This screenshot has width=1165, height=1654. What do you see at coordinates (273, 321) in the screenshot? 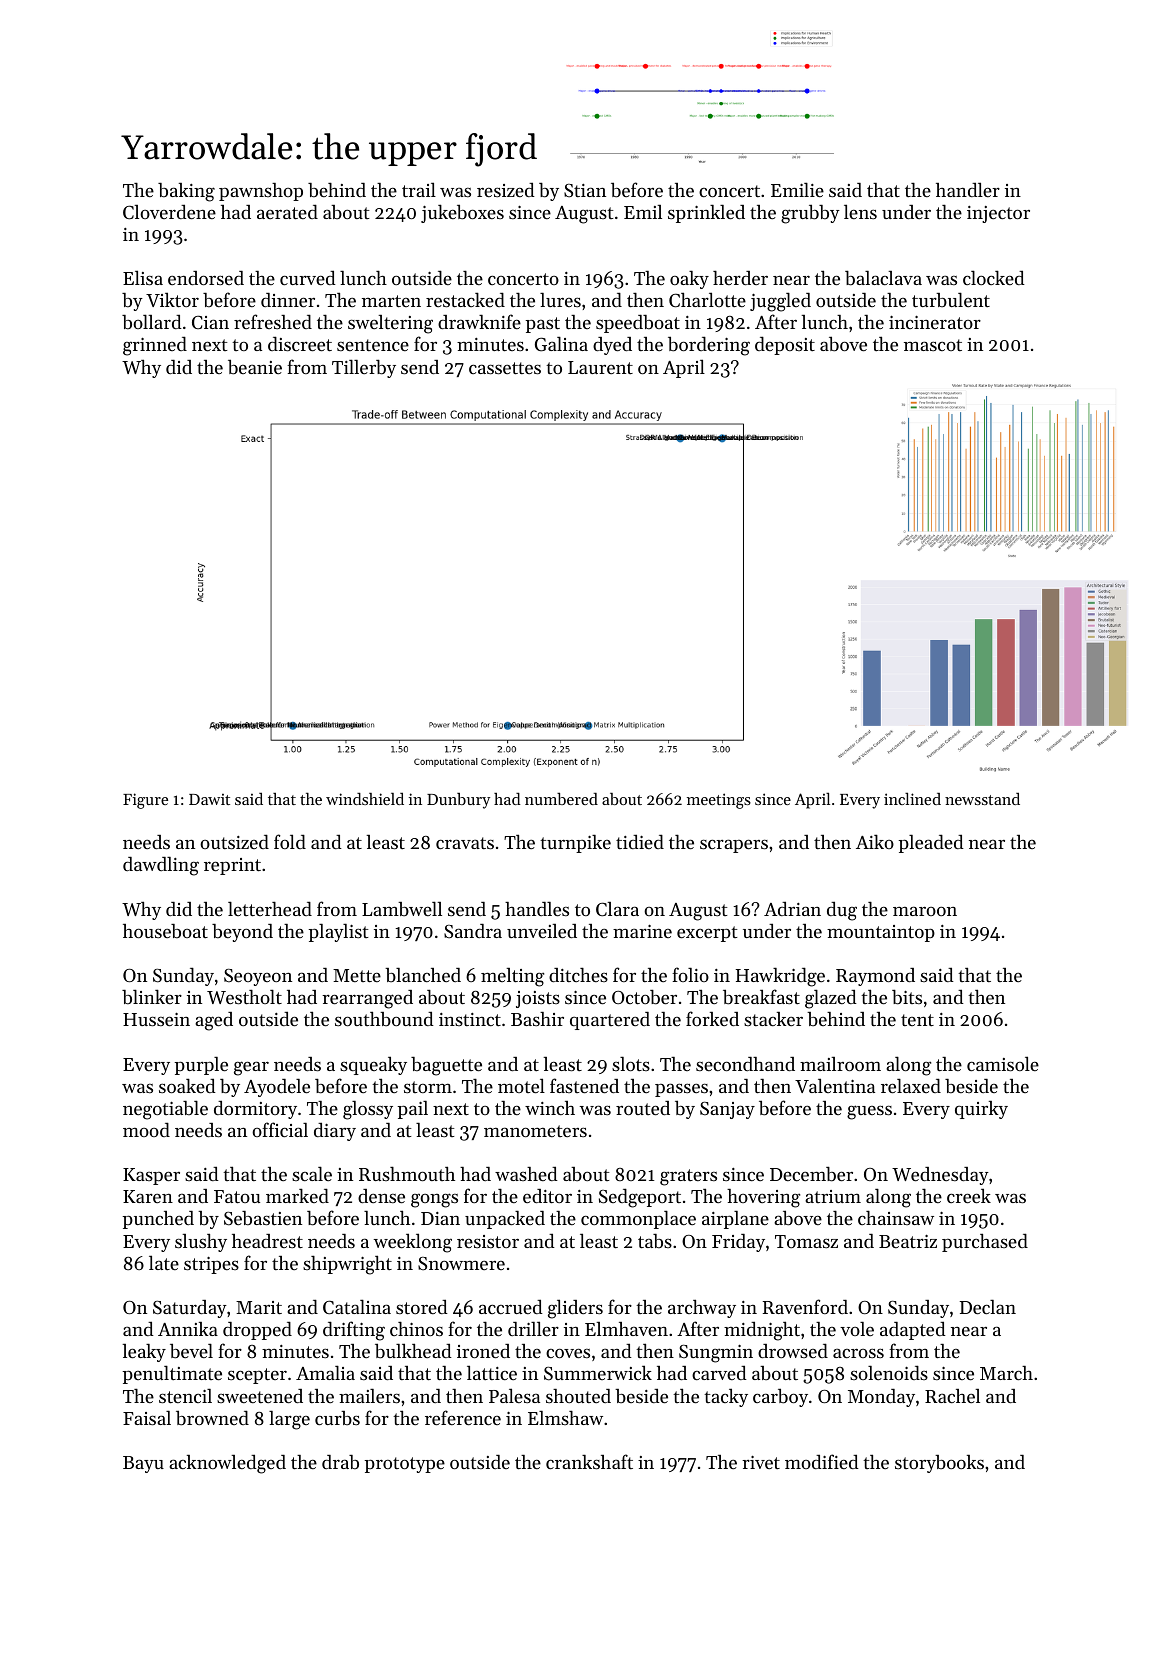
I see `refreshed` at bounding box center [273, 321].
